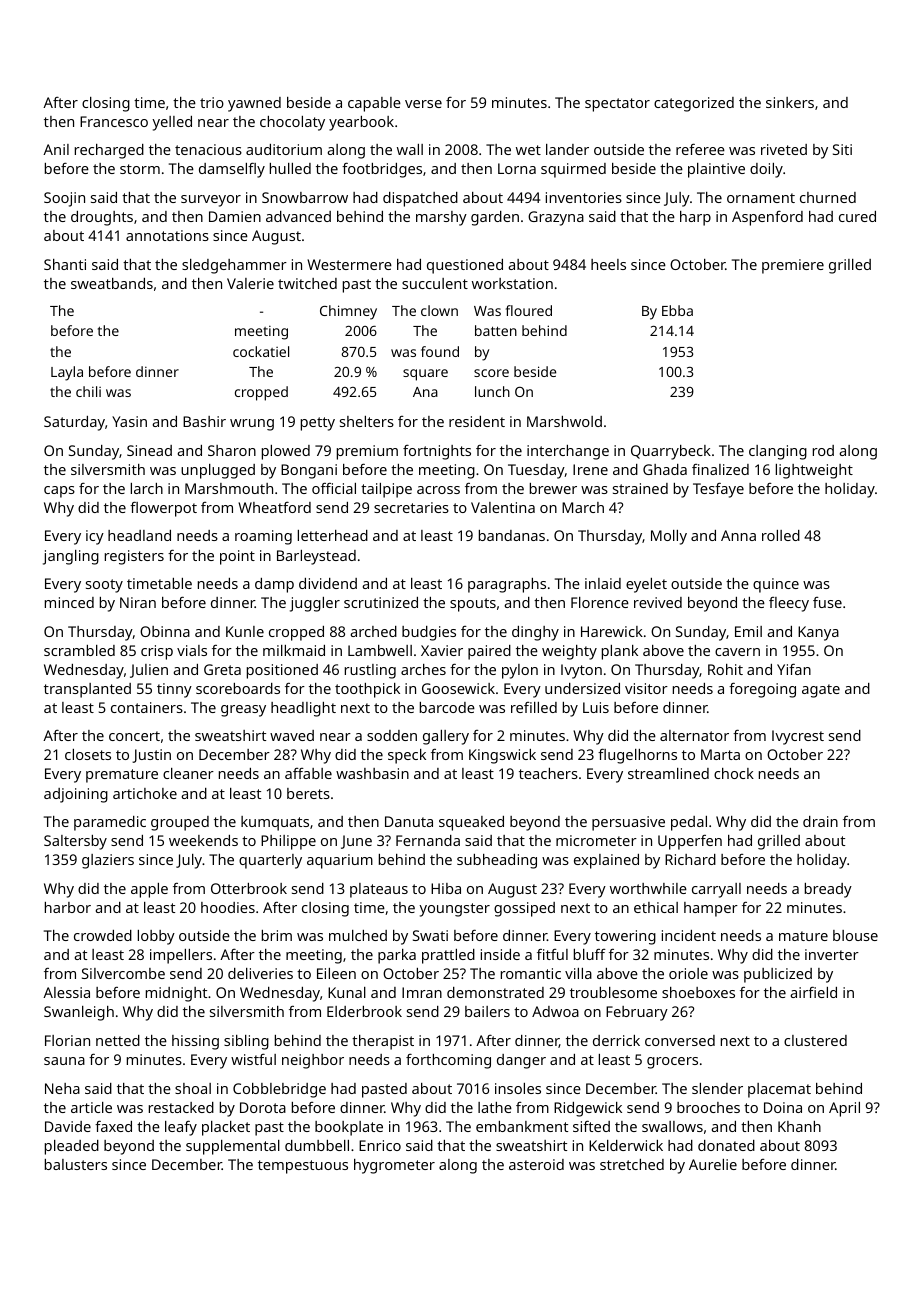  I want to click on lunch, so click(492, 391).
